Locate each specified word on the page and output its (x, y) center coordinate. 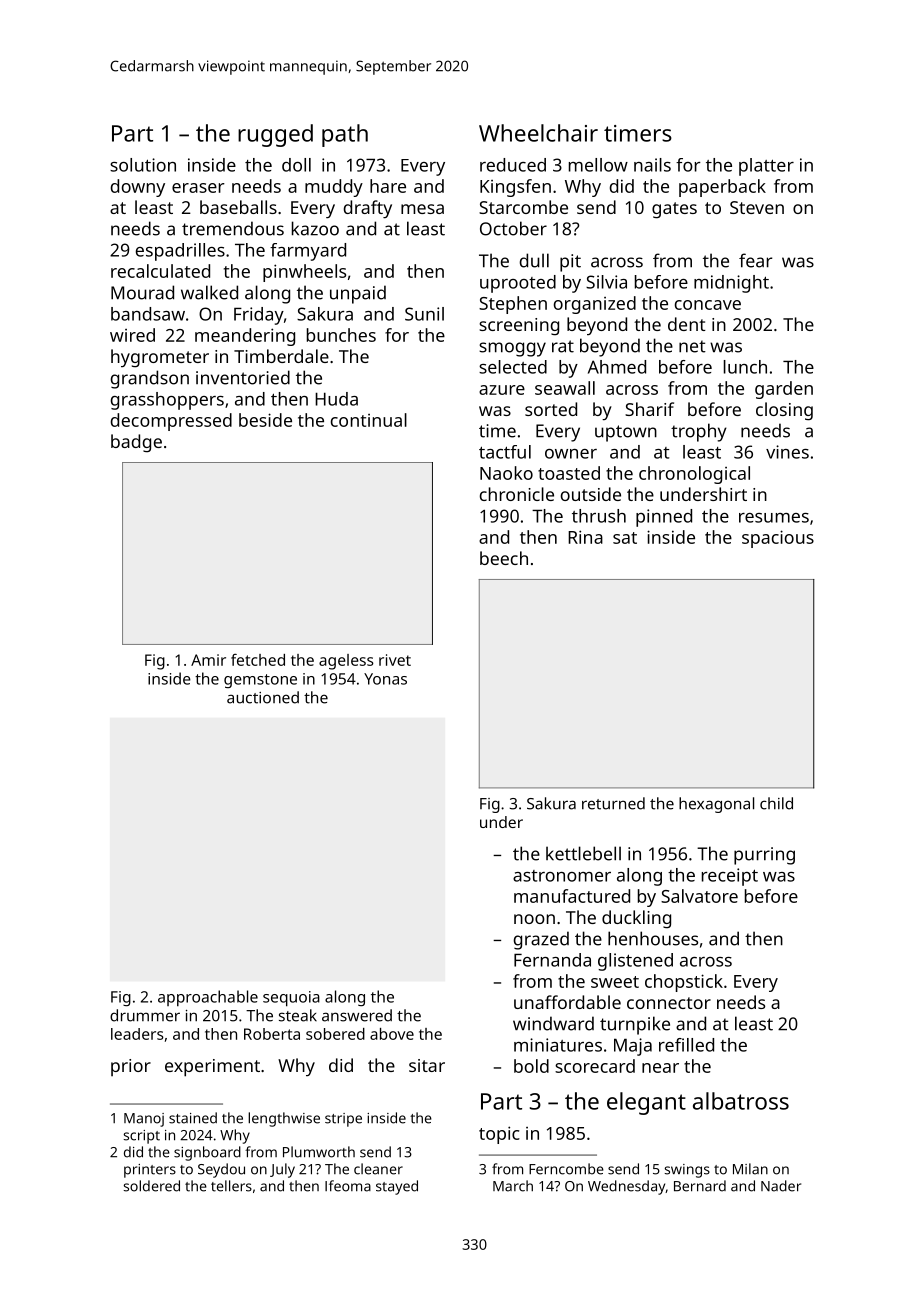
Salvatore (699, 896)
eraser (198, 188)
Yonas (385, 679)
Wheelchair (538, 133)
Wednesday (626, 1187)
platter (766, 167)
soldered (152, 1186)
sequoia (291, 999)
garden (784, 390)
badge (136, 443)
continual (369, 420)
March (513, 1186)
